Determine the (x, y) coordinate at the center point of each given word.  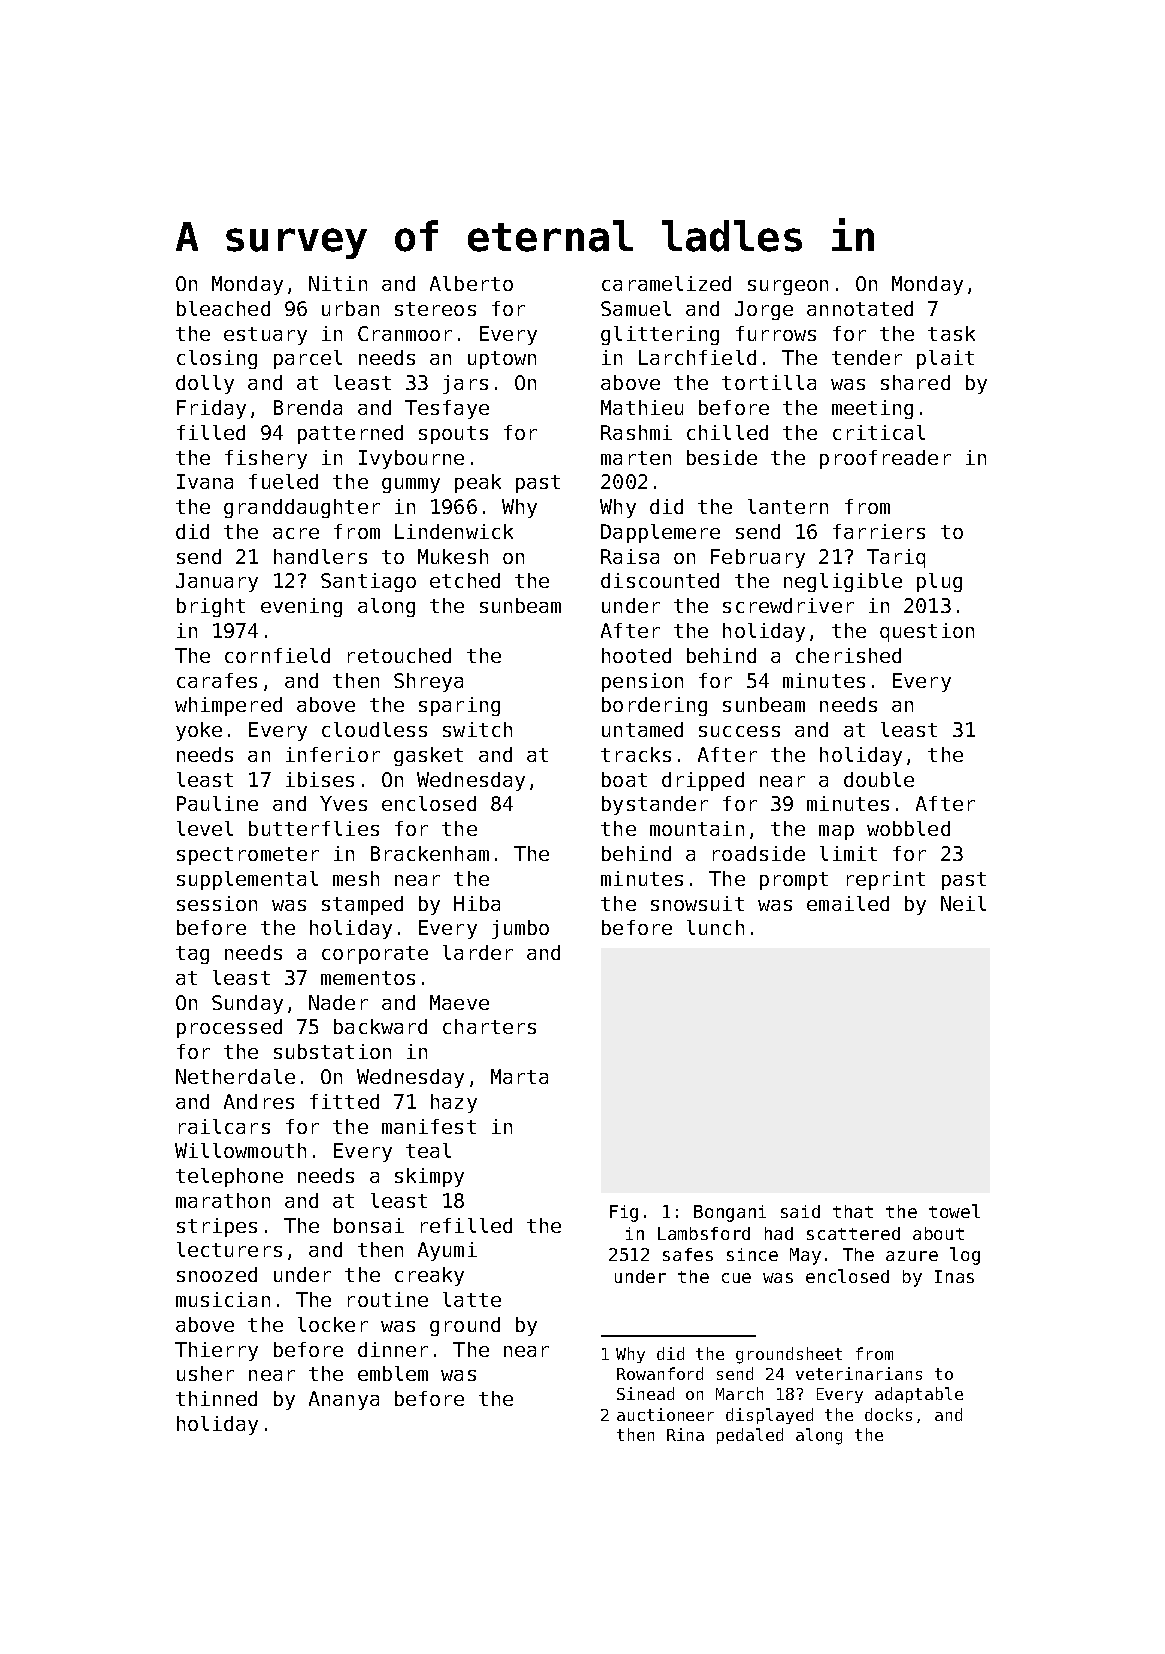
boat (624, 779)
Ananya (344, 1400)
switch (477, 729)
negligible (843, 582)
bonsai (369, 1225)
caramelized (666, 283)
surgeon (788, 287)
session (217, 903)
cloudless (374, 729)
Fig (624, 1213)
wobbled (908, 828)
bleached (223, 308)
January (217, 582)
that (853, 1211)
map (836, 832)
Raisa (630, 556)
